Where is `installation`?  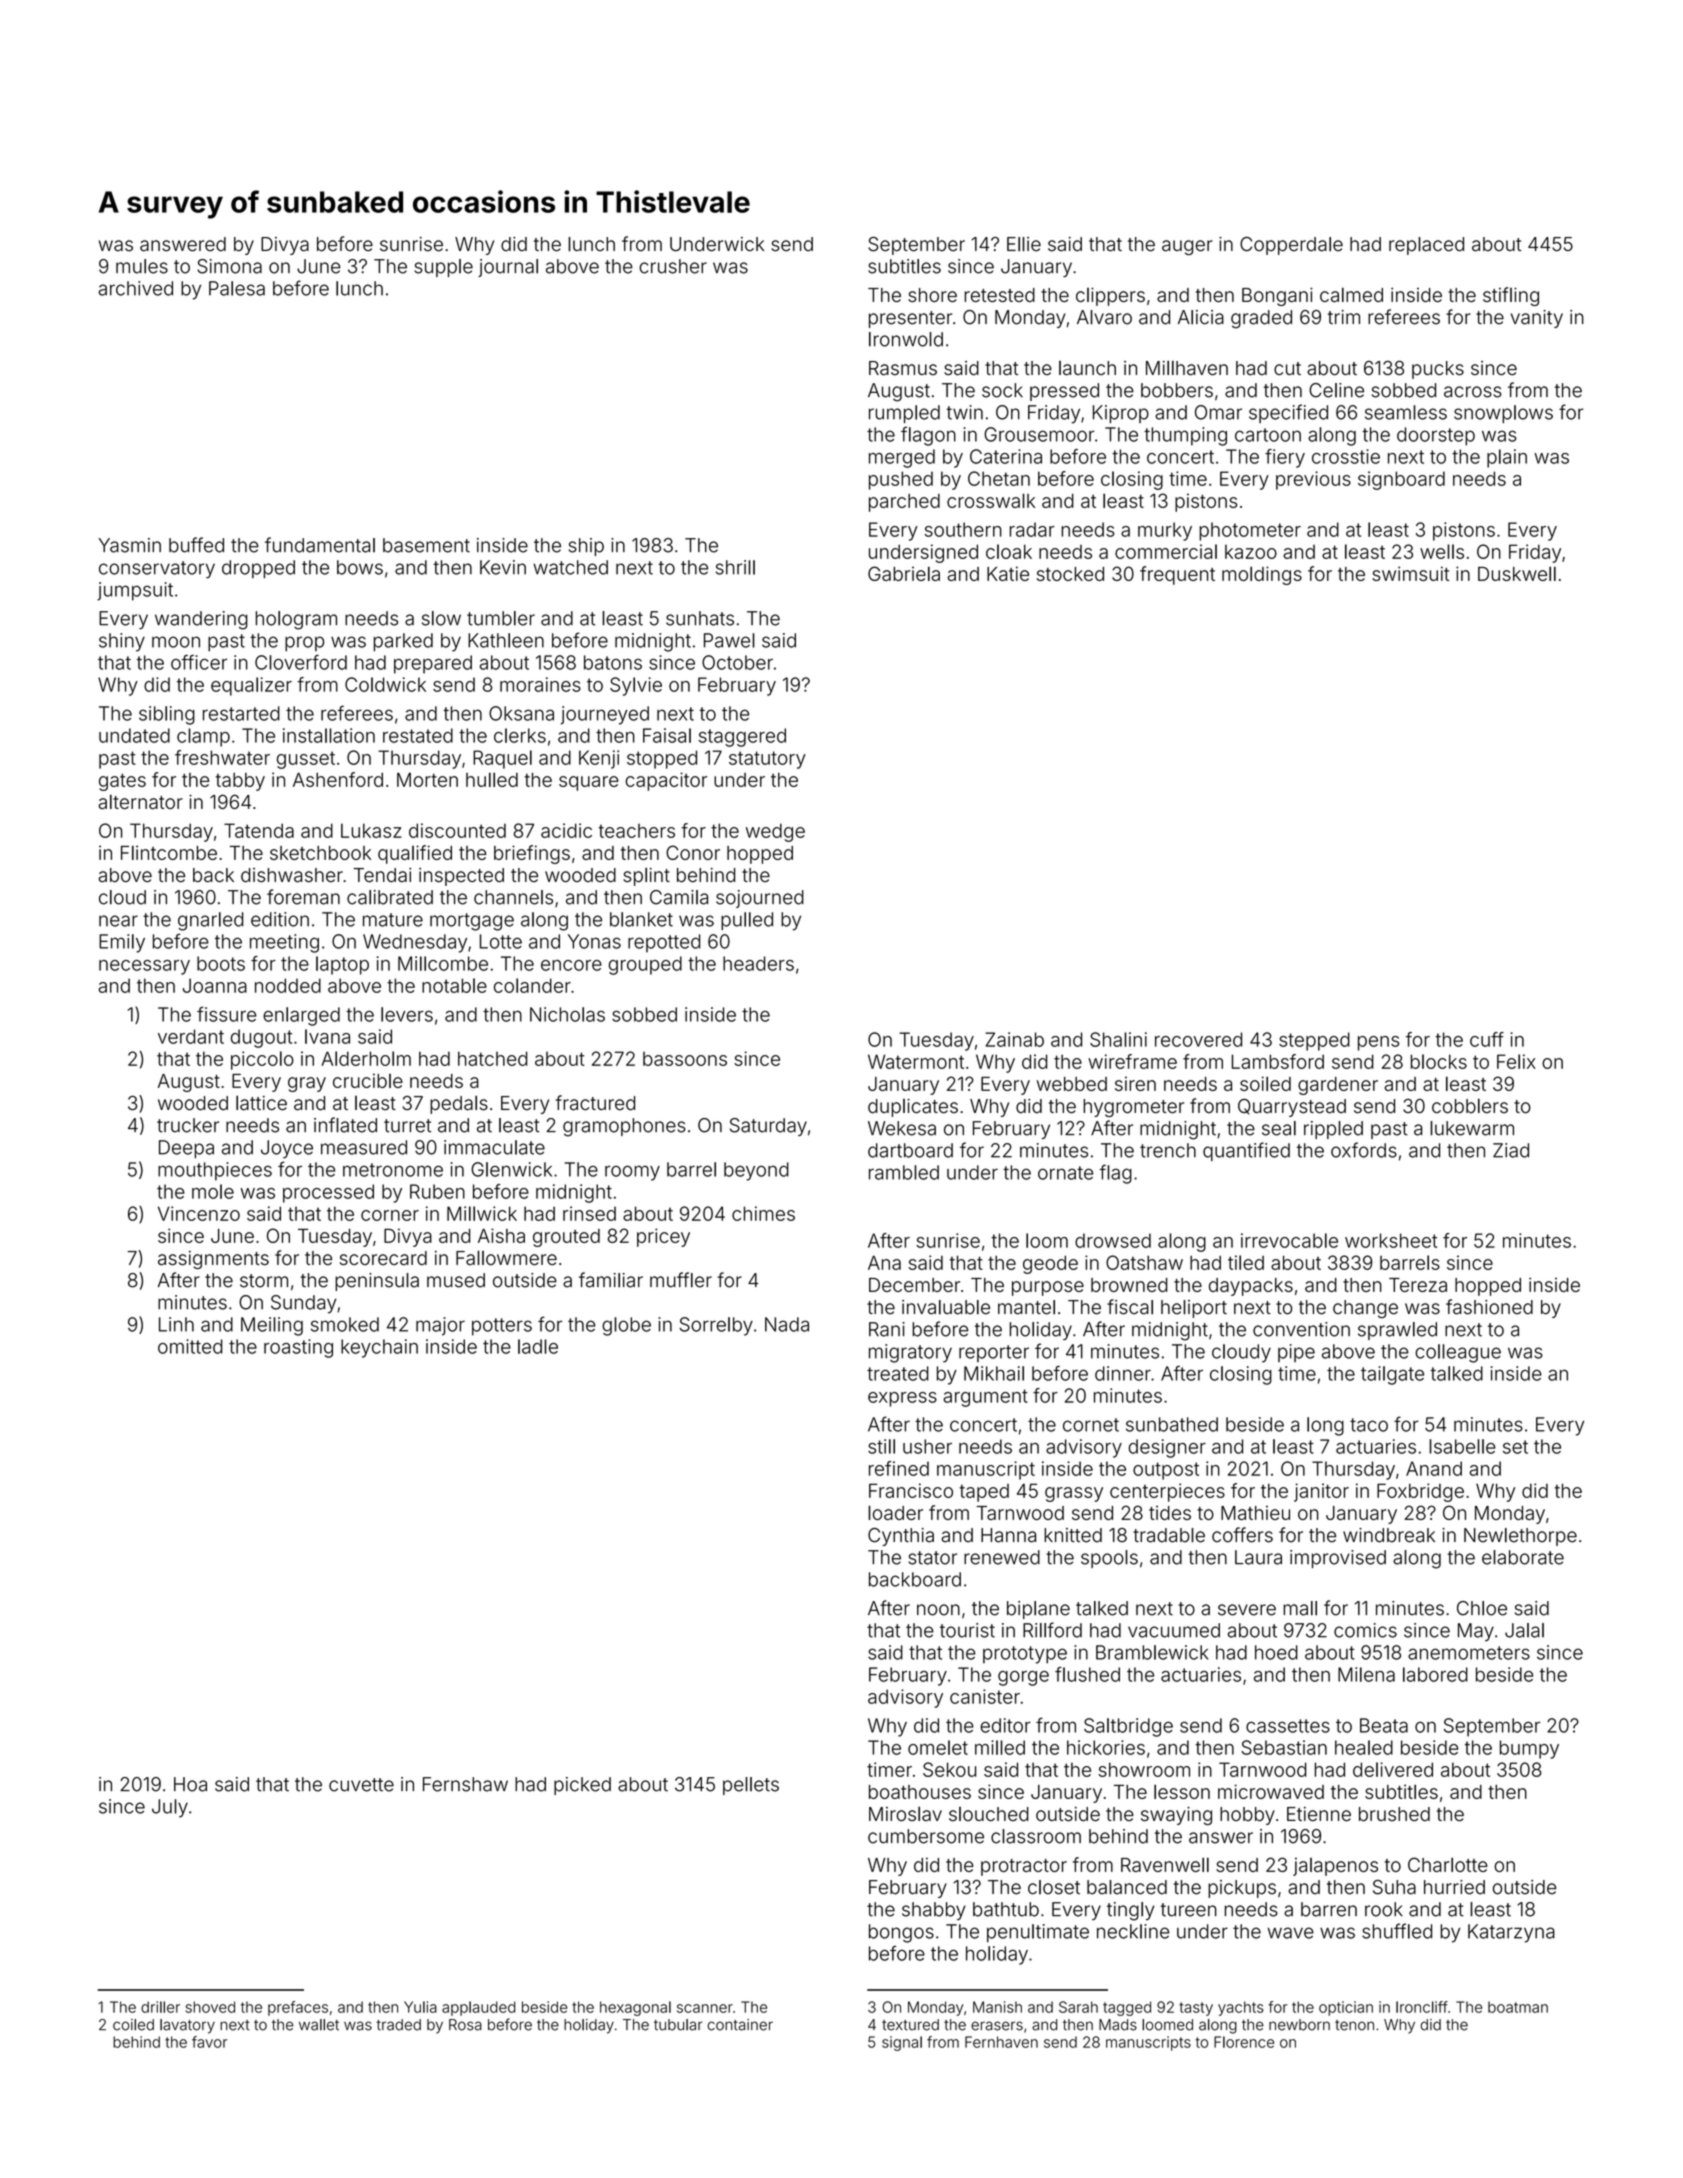
installation is located at coordinates (329, 735).
